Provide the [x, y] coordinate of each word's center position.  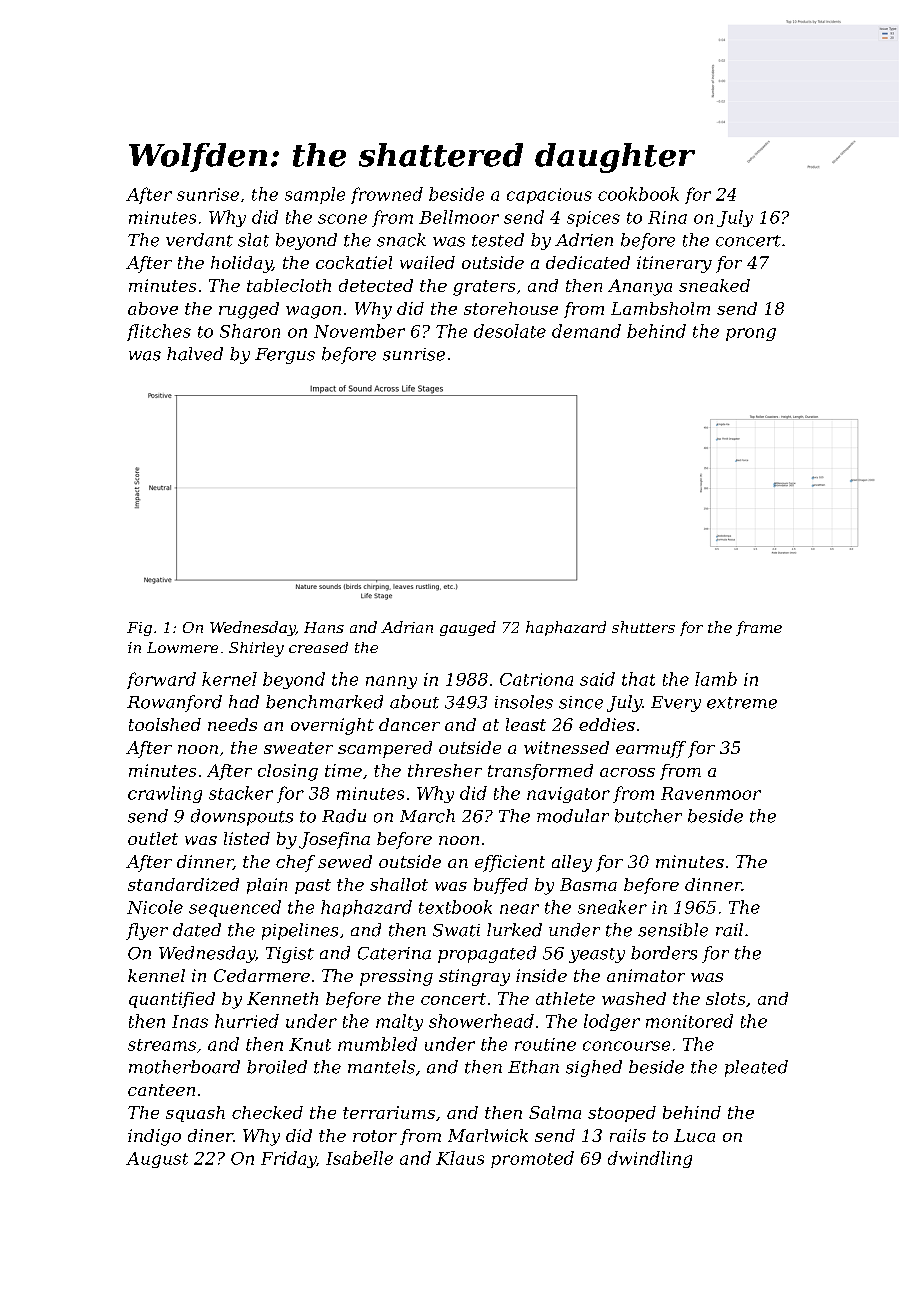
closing [288, 772]
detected [376, 285]
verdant [199, 240]
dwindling [650, 1159]
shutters [643, 627]
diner [210, 1135]
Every [676, 704]
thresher [445, 770]
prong [751, 334]
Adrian [407, 627]
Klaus [460, 1158]
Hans [324, 627]
